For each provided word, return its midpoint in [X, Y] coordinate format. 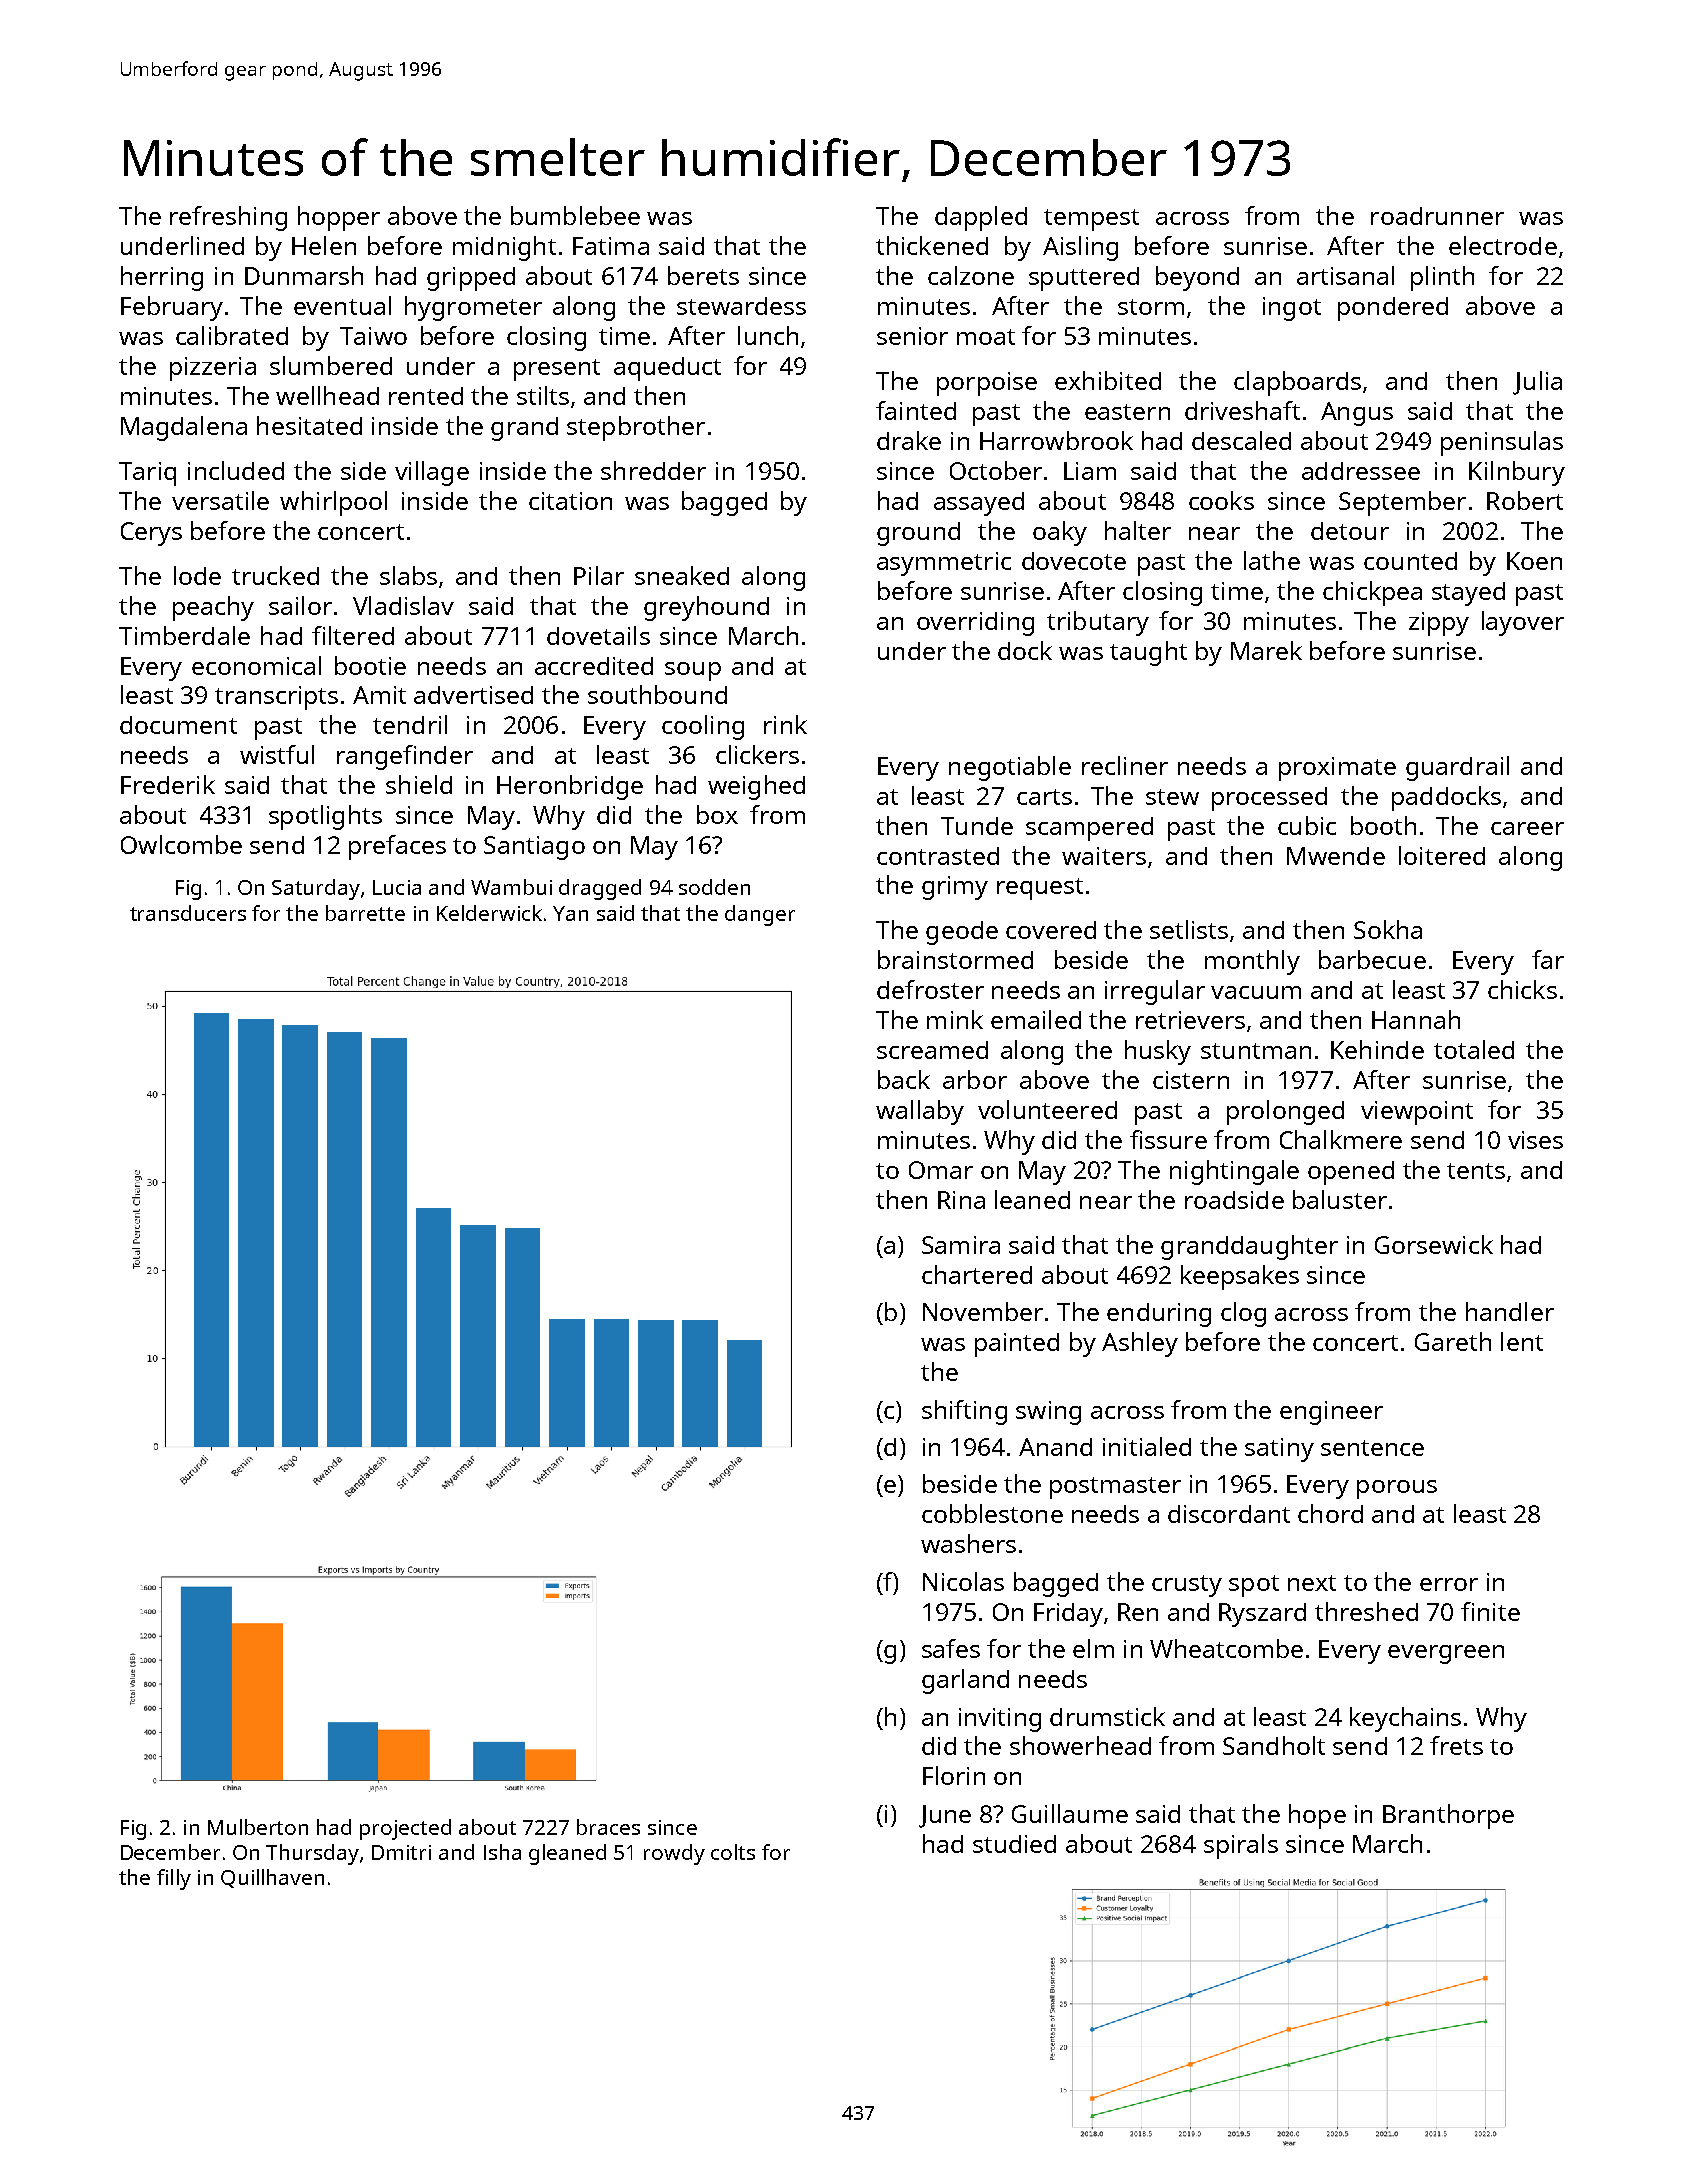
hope [1317, 1816]
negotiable [1010, 768]
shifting [964, 1412]
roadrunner [1437, 216]
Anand [1055, 1447]
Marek [1266, 650]
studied [1014, 1844]
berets [703, 275]
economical [256, 665]
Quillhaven [272, 1878]
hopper [339, 218]
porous [1397, 1489]
